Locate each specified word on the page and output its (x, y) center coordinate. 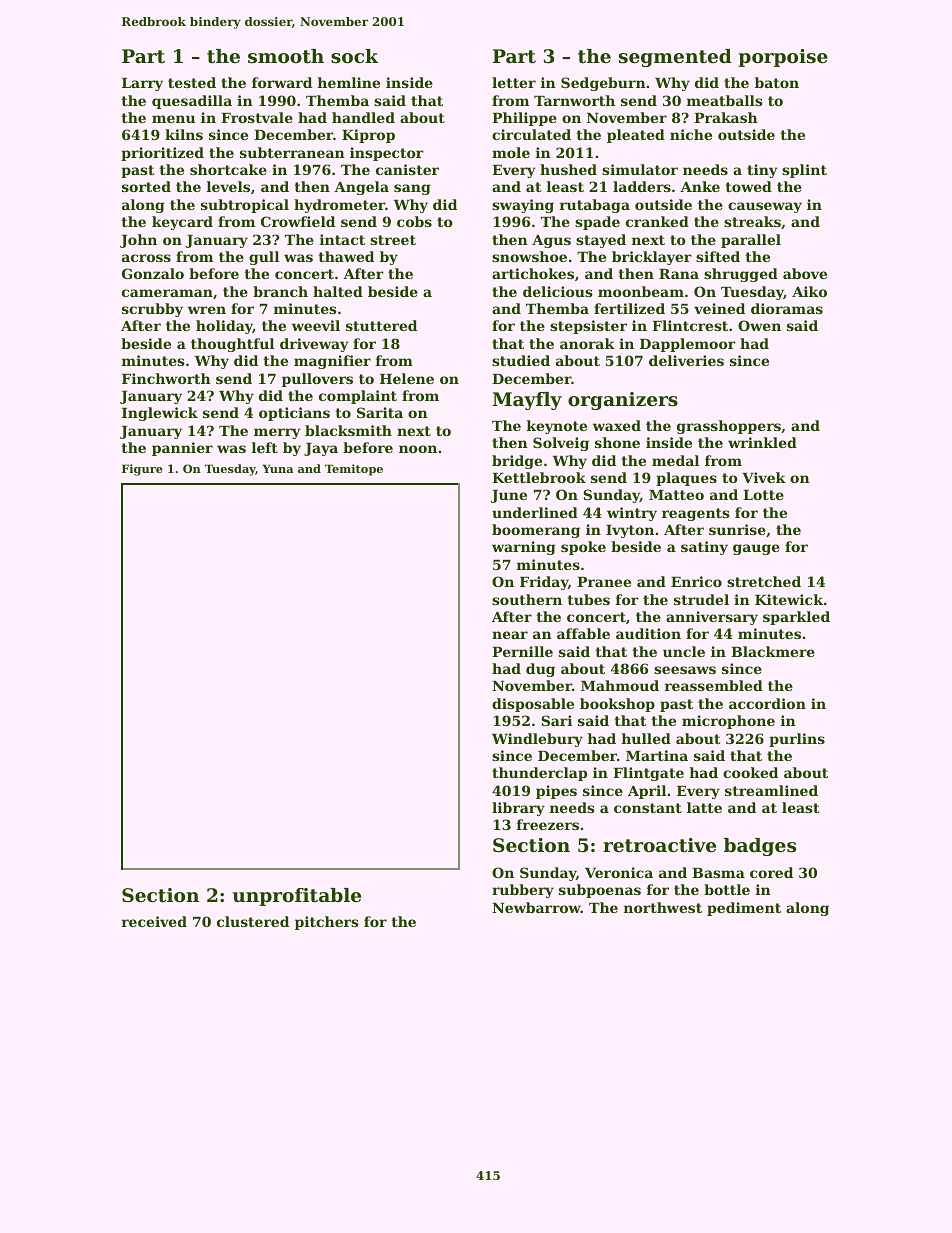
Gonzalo (153, 273)
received (154, 921)
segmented (675, 58)
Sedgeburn (603, 84)
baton (777, 82)
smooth (286, 56)
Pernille (522, 651)
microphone (728, 722)
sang (412, 189)
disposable (533, 705)
